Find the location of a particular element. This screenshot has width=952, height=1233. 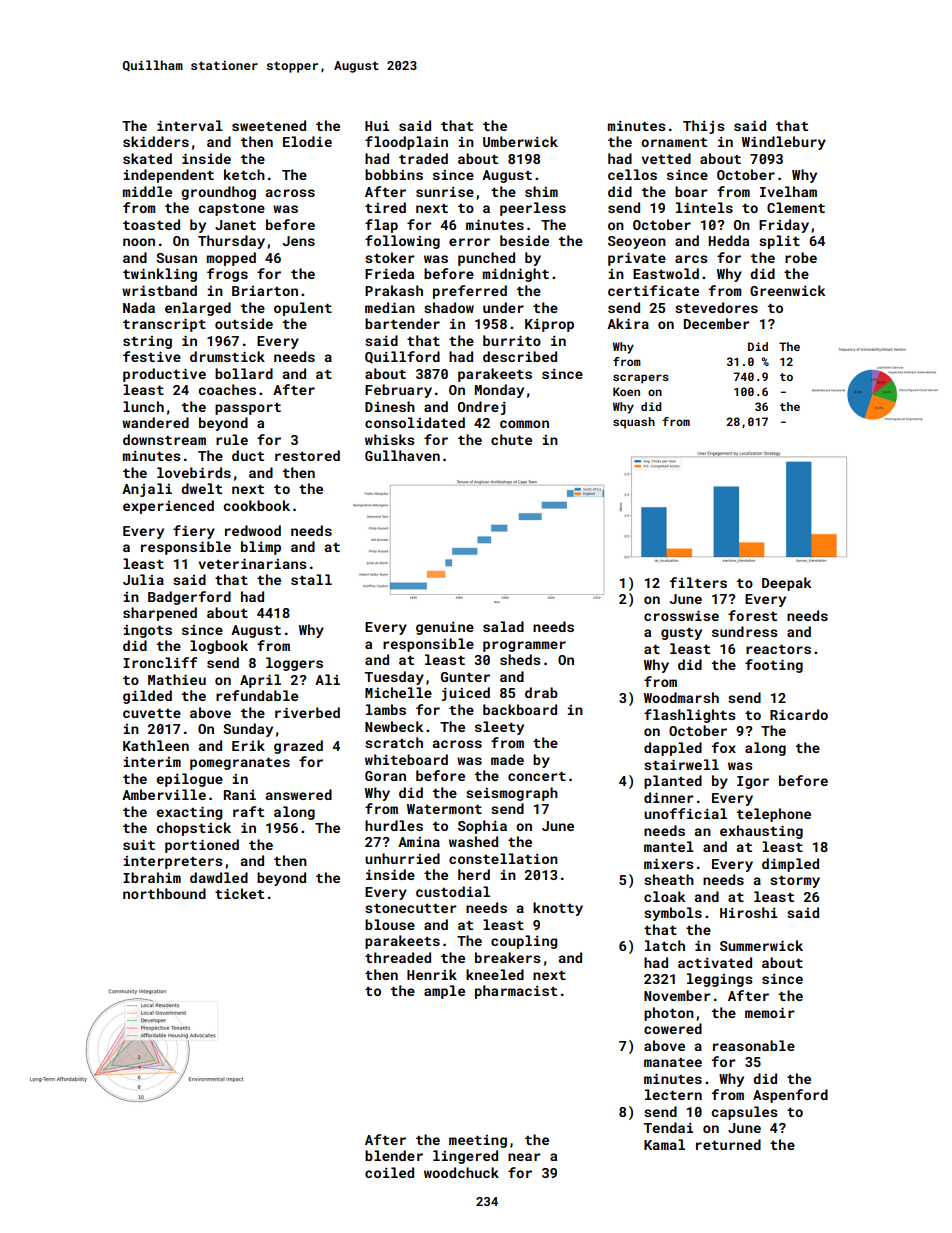

Igor is located at coordinates (753, 782).
